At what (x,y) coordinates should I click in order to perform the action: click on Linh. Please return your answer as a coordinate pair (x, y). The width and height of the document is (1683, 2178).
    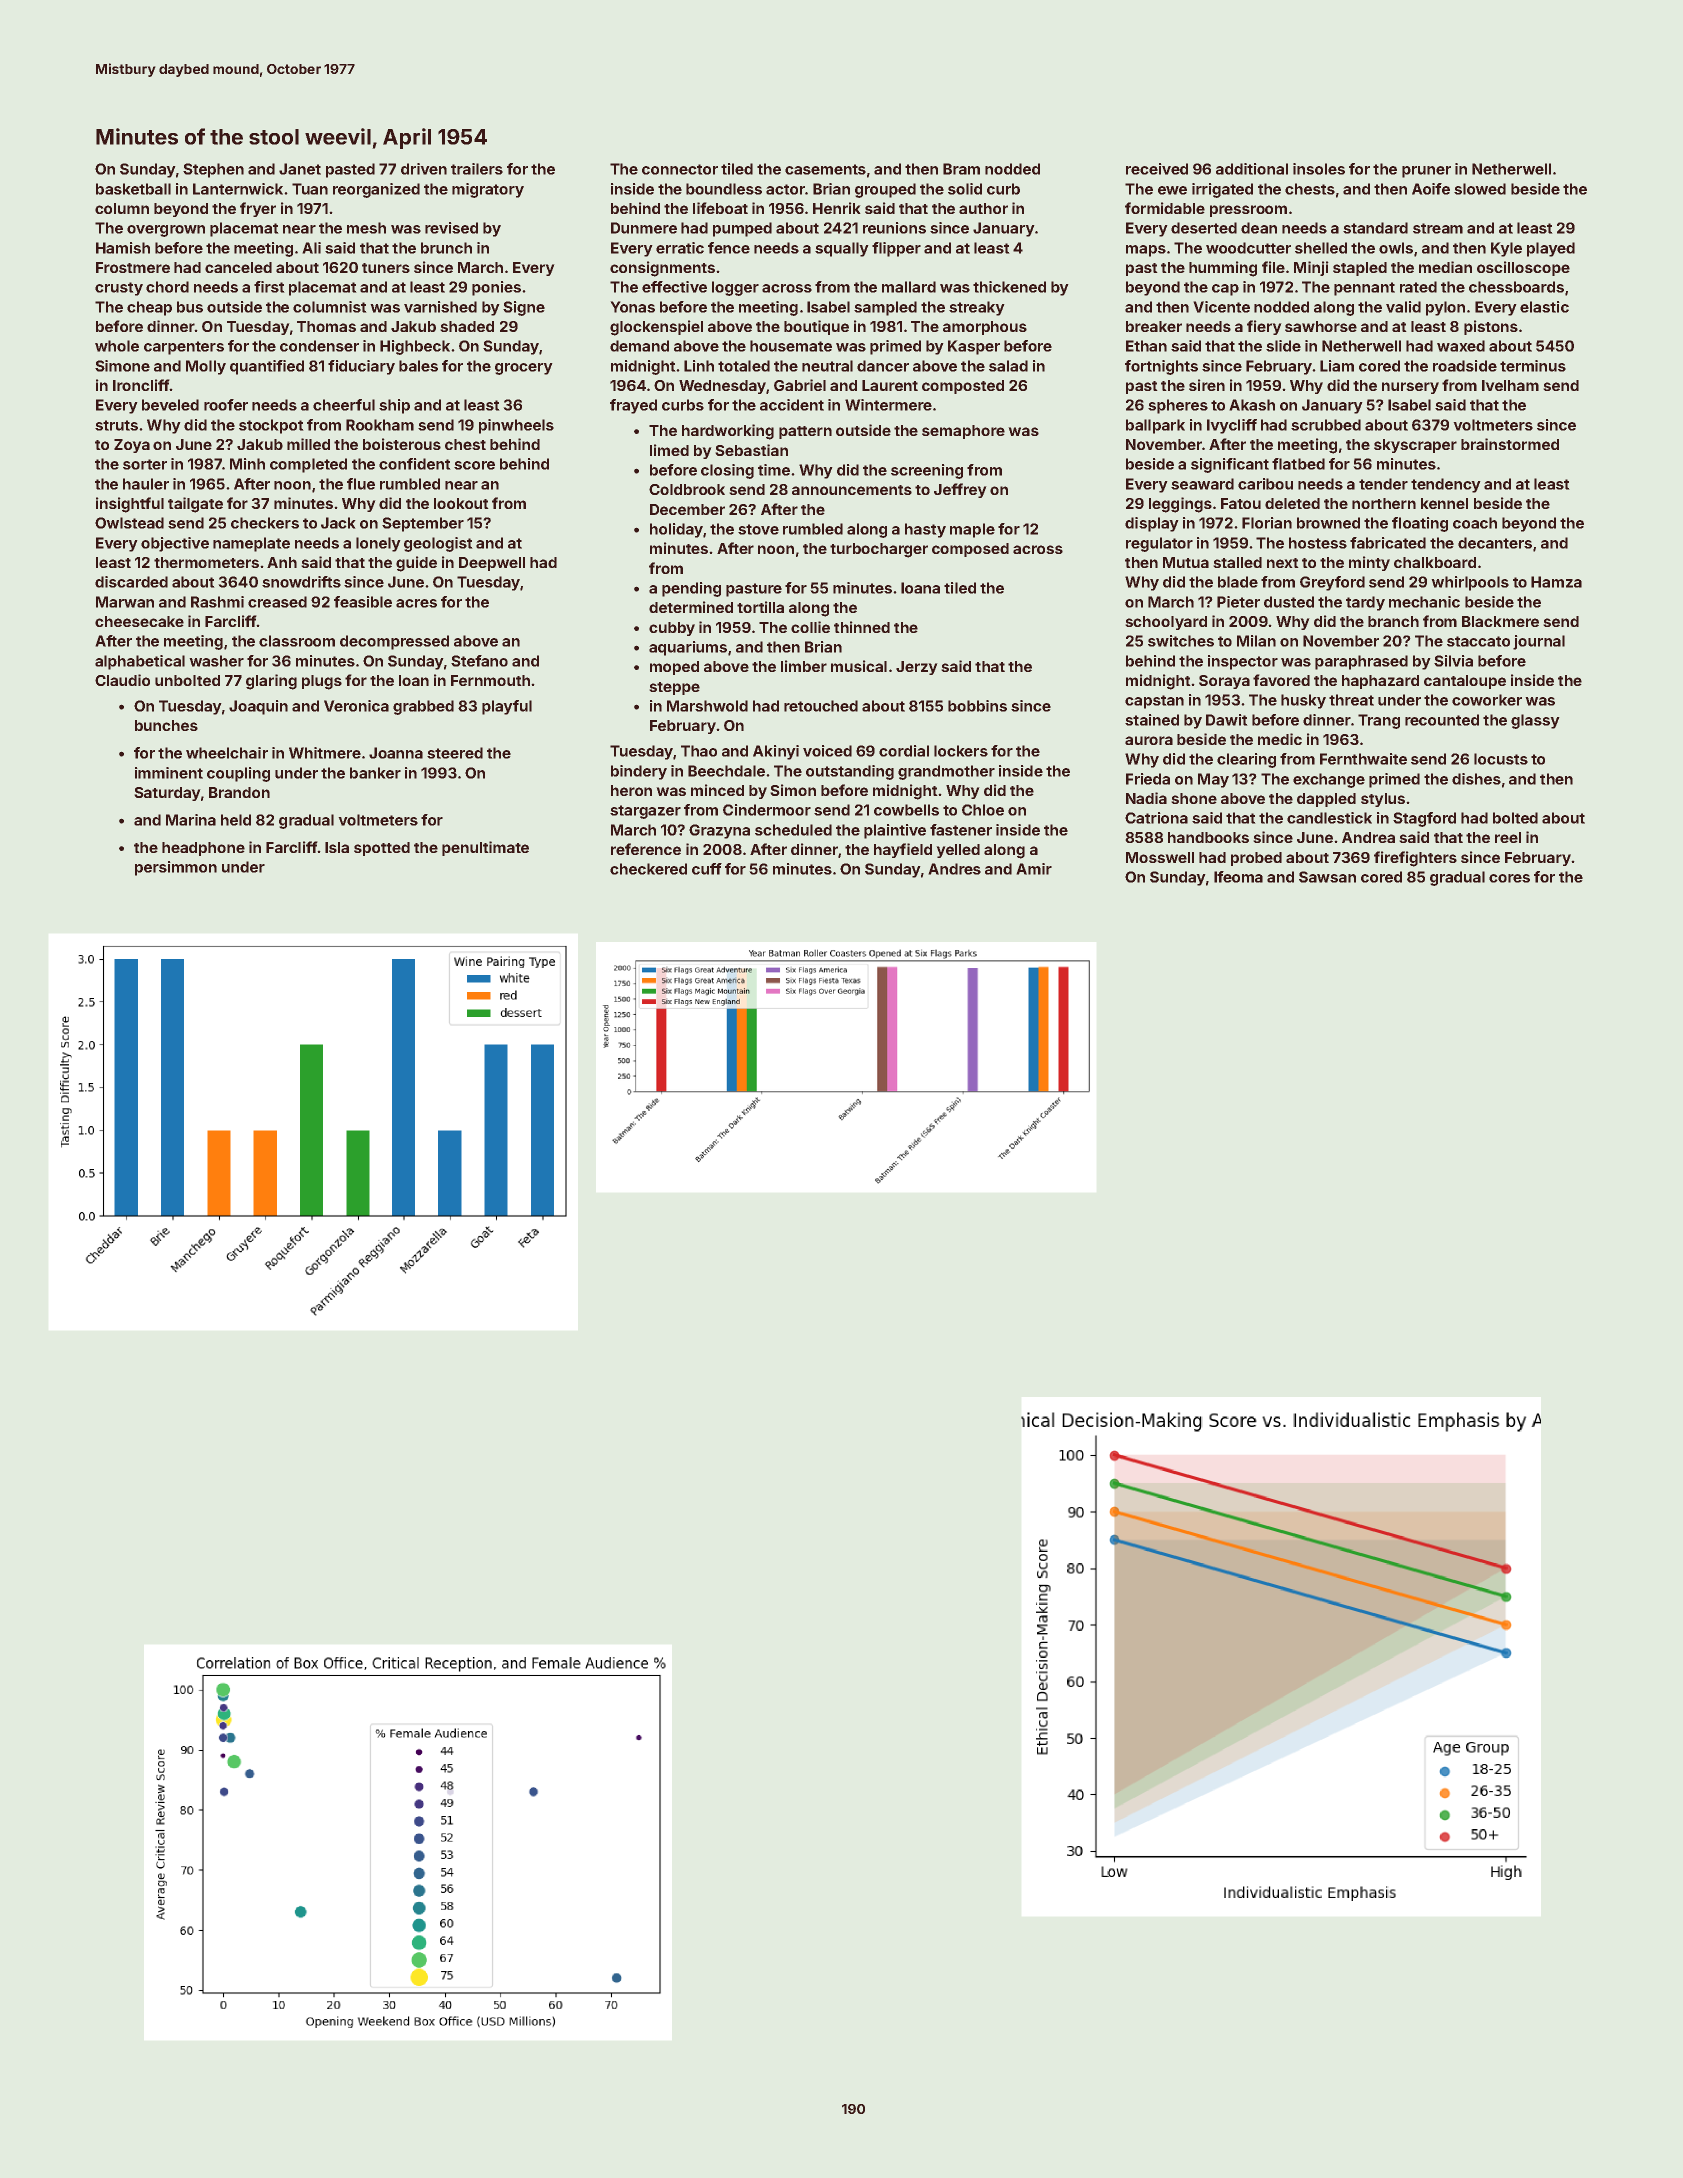
    Looking at the image, I should click on (699, 366).
